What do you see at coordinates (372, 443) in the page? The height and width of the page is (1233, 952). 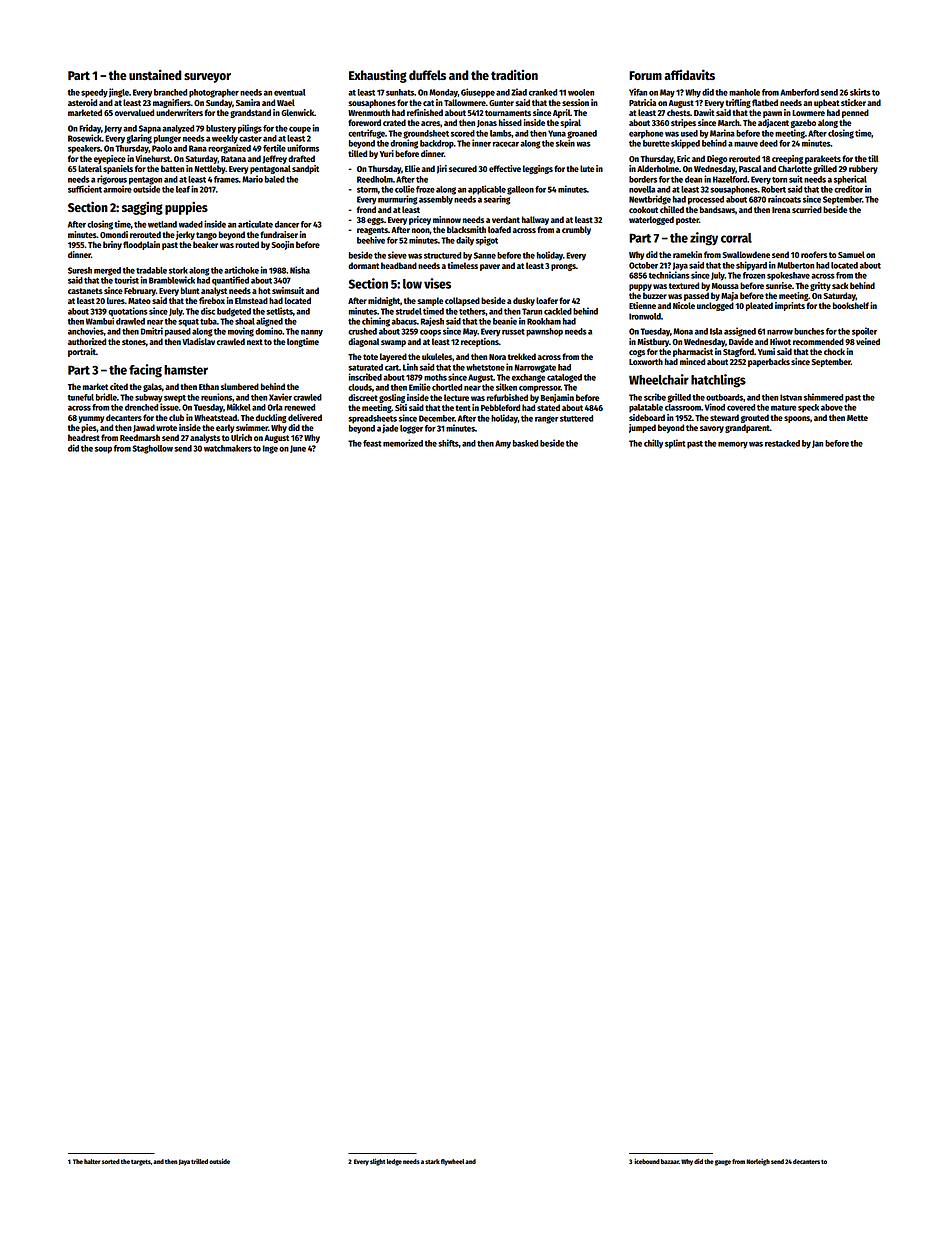 I see `feast` at bounding box center [372, 443].
